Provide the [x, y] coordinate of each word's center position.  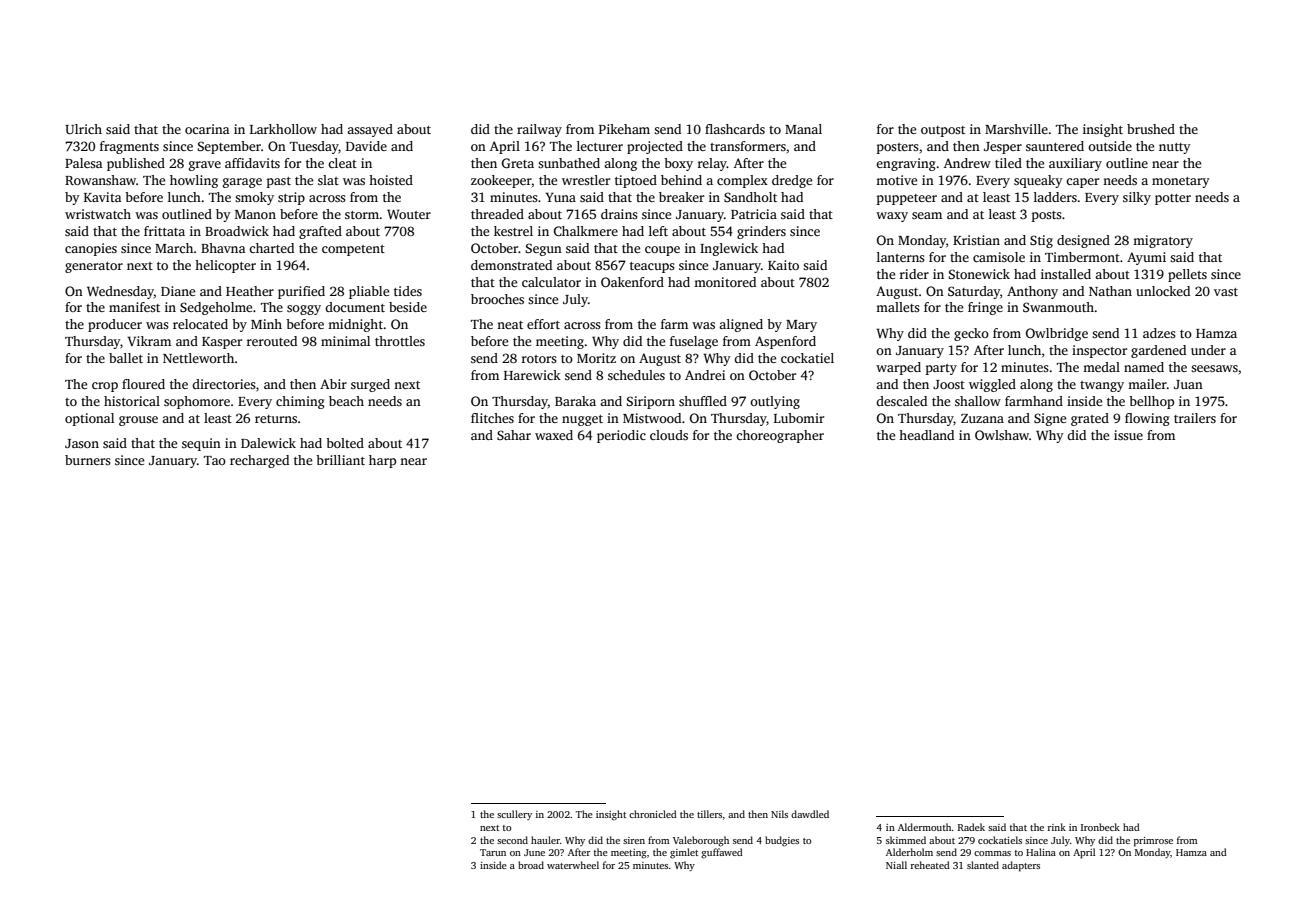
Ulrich [83, 129]
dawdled [810, 814]
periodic [621, 436]
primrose [1153, 842]
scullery [514, 815]
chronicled [653, 814]
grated [1090, 419]
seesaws [1214, 368]
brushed [1151, 129]
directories [224, 384]
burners [88, 460]
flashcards [735, 129]
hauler [545, 840]
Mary [801, 326]
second [512, 840]
